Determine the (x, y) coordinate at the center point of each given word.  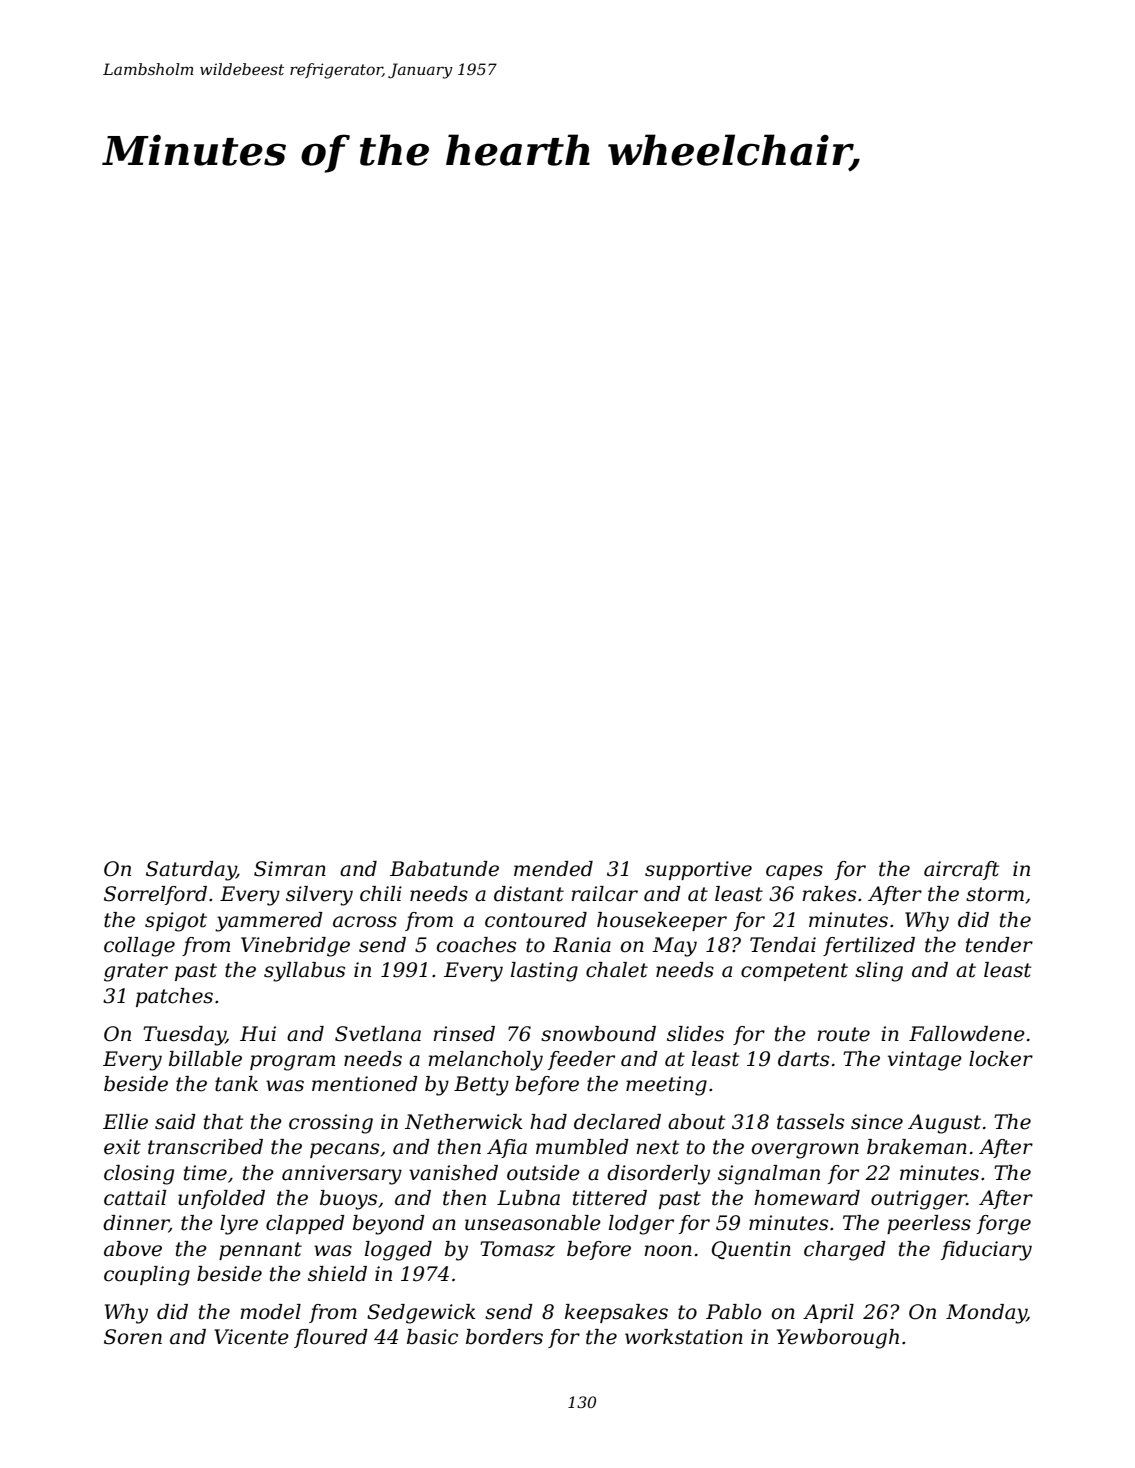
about (696, 1122)
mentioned (365, 1084)
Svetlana (378, 1034)
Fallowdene (967, 1034)
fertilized (869, 946)
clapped (305, 1224)
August (944, 1124)
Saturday (191, 871)
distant (529, 894)
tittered (610, 1198)
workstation (684, 1337)
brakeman (917, 1147)
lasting (544, 972)
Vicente (251, 1337)
